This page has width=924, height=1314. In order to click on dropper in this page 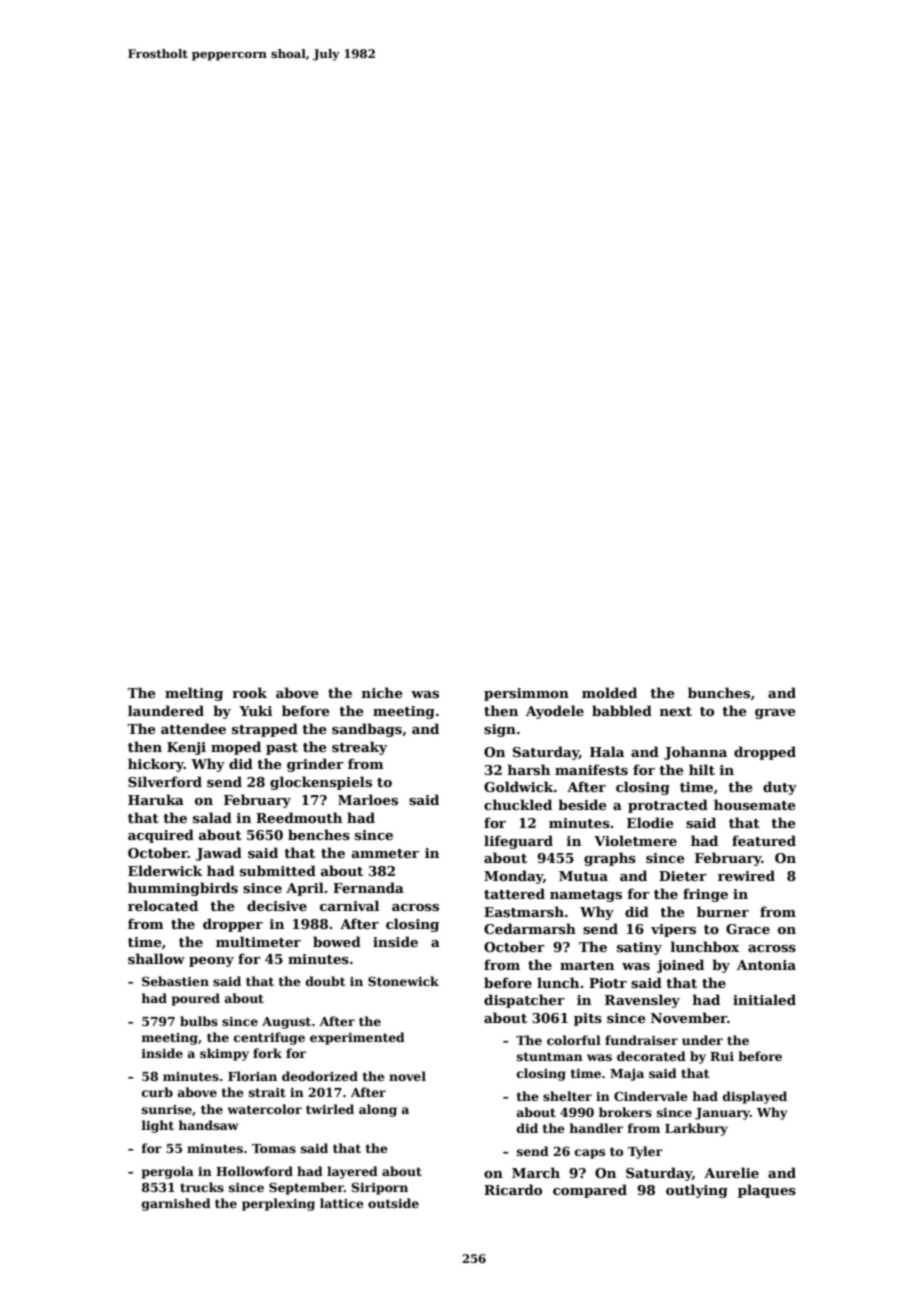, I will do `click(233, 925)`.
